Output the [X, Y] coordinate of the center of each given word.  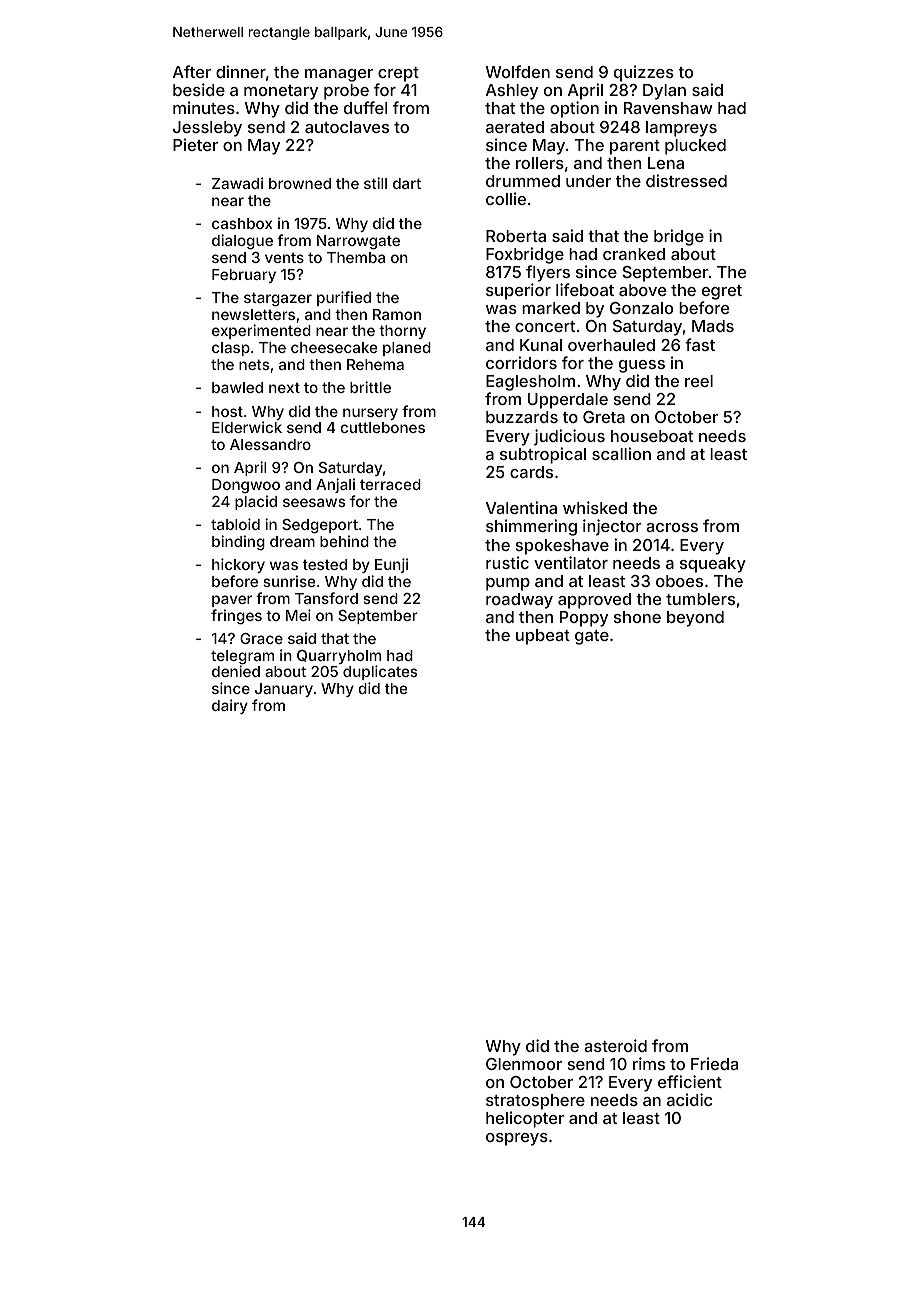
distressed [686, 180]
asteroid [615, 1045]
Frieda [714, 1063]
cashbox [242, 223]
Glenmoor [524, 1064]
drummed [523, 181]
